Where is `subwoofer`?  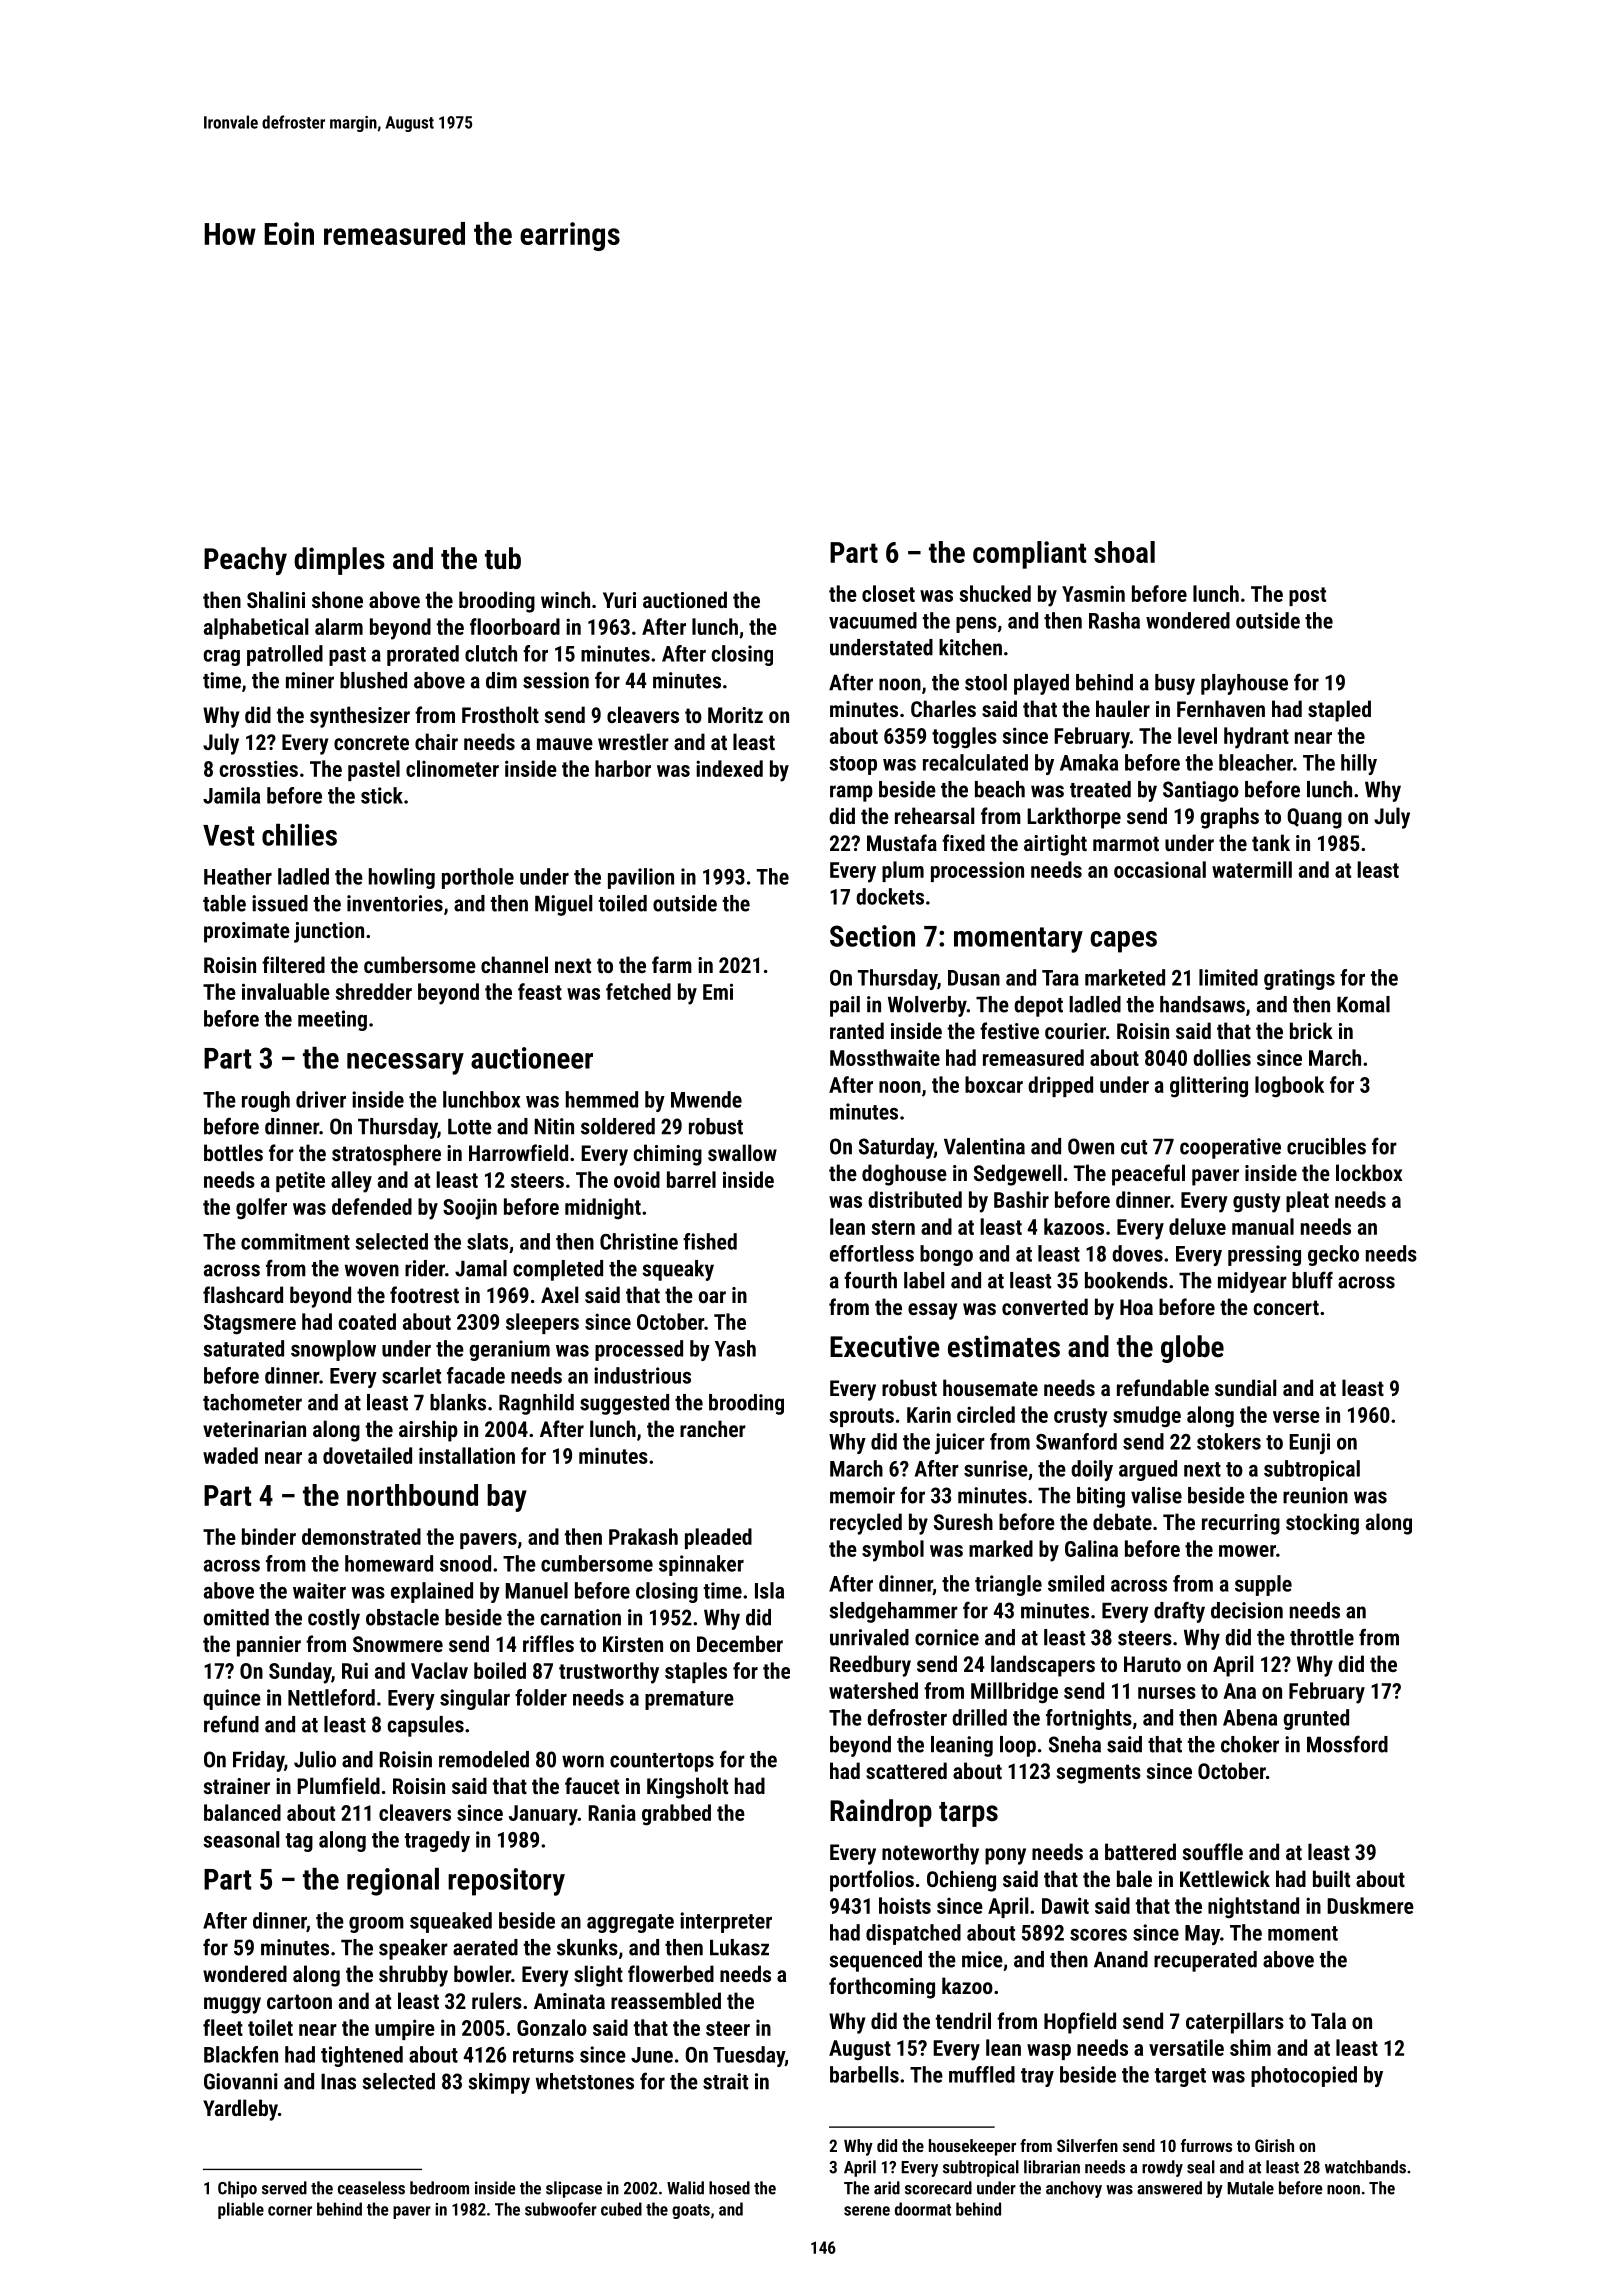 subwoofer is located at coordinates (561, 2209).
